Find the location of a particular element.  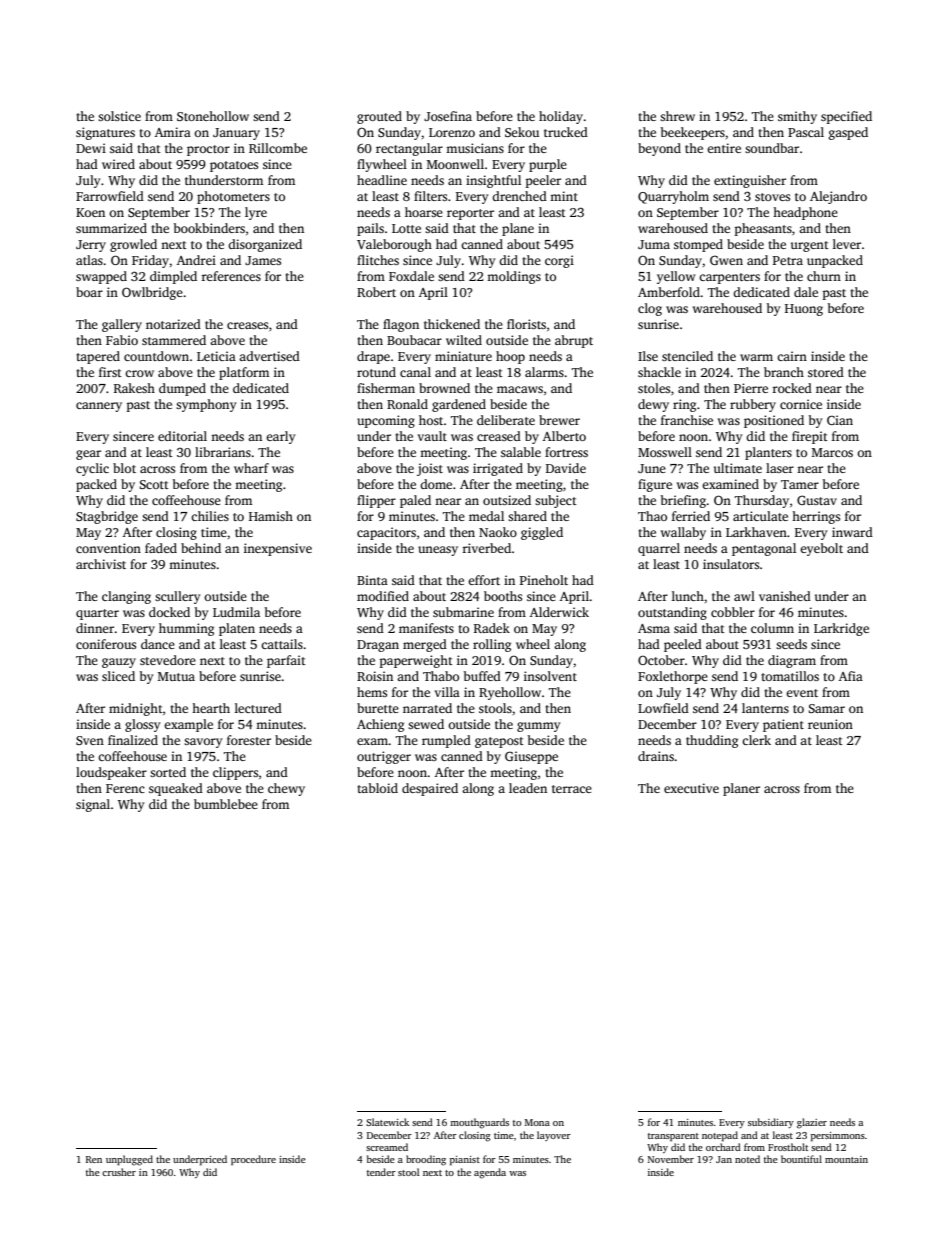

unplugged is located at coordinates (129, 1160).
